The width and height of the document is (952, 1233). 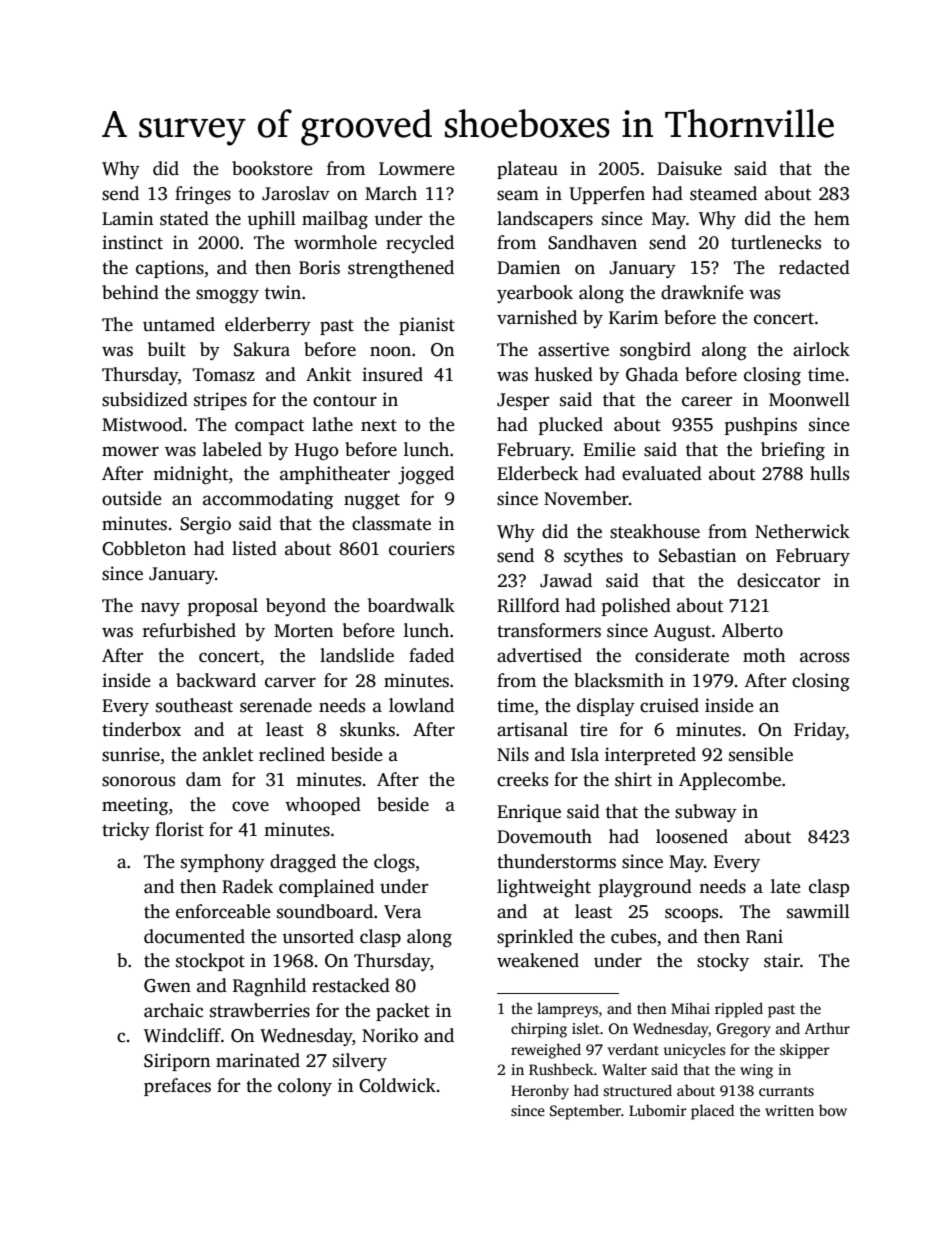 What do you see at coordinates (744, 1030) in the document?
I see `Gregory` at bounding box center [744, 1030].
